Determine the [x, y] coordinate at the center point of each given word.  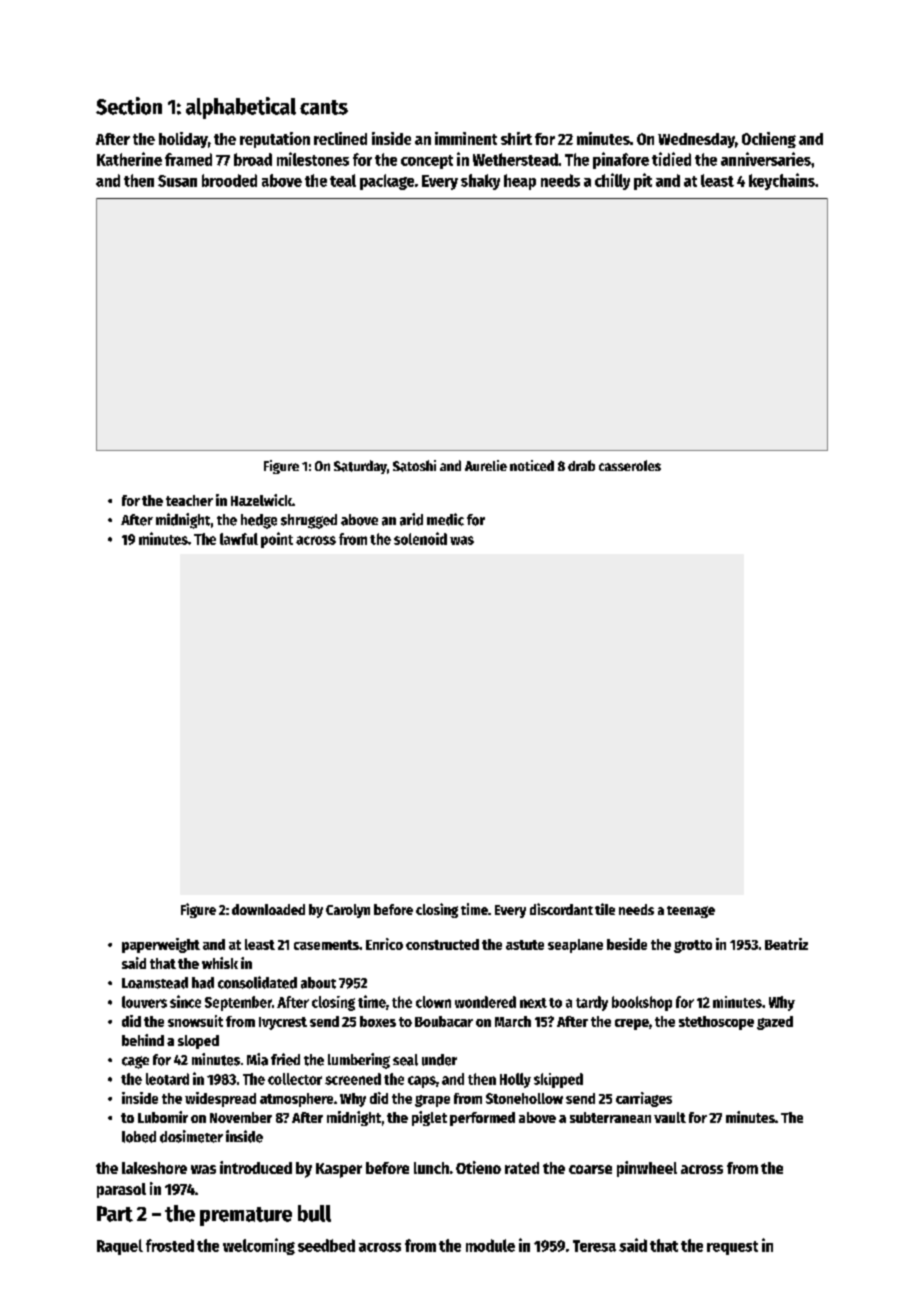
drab [581, 465]
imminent [466, 138]
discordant [561, 909]
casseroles [630, 465]
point [277, 540]
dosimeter [191, 1136]
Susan [177, 181]
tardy [592, 1003]
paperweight [161, 945]
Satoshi [414, 466]
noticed [532, 465]
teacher [189, 500]
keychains [782, 181]
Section [129, 106]
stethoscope [716, 1023]
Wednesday [696, 140]
